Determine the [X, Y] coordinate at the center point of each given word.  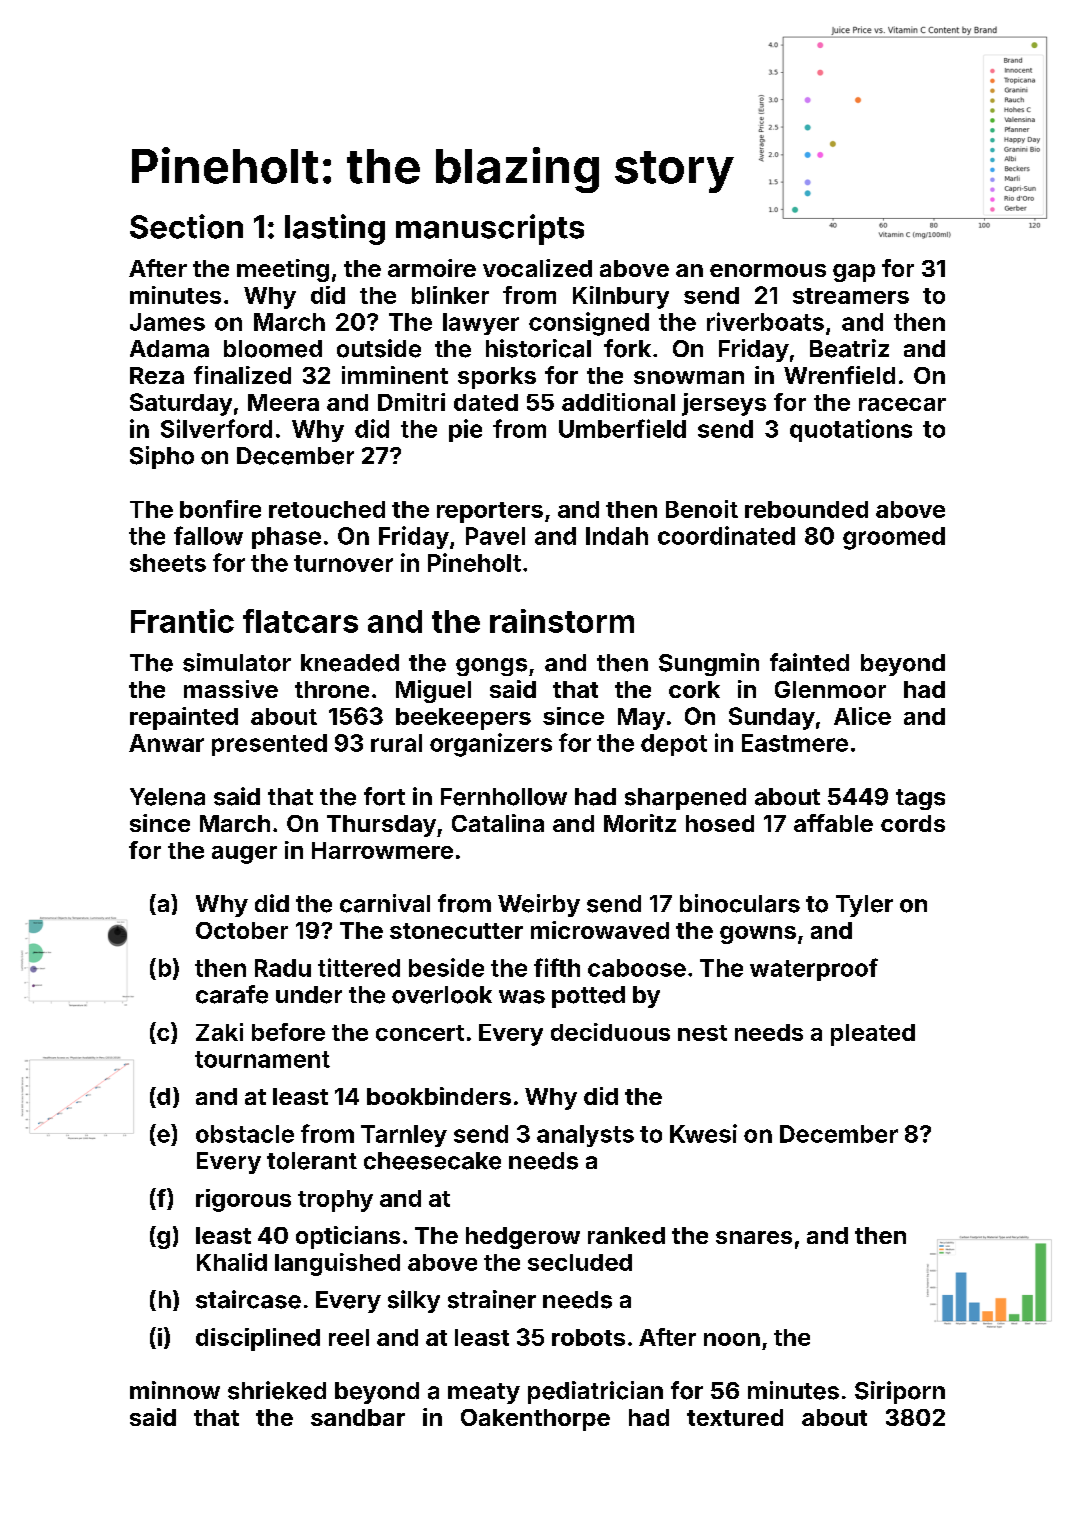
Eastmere [795, 743]
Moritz [640, 823]
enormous [768, 270]
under [309, 995]
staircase [248, 1299]
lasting [335, 229]
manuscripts [490, 229]
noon [732, 1339]
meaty [484, 1393]
